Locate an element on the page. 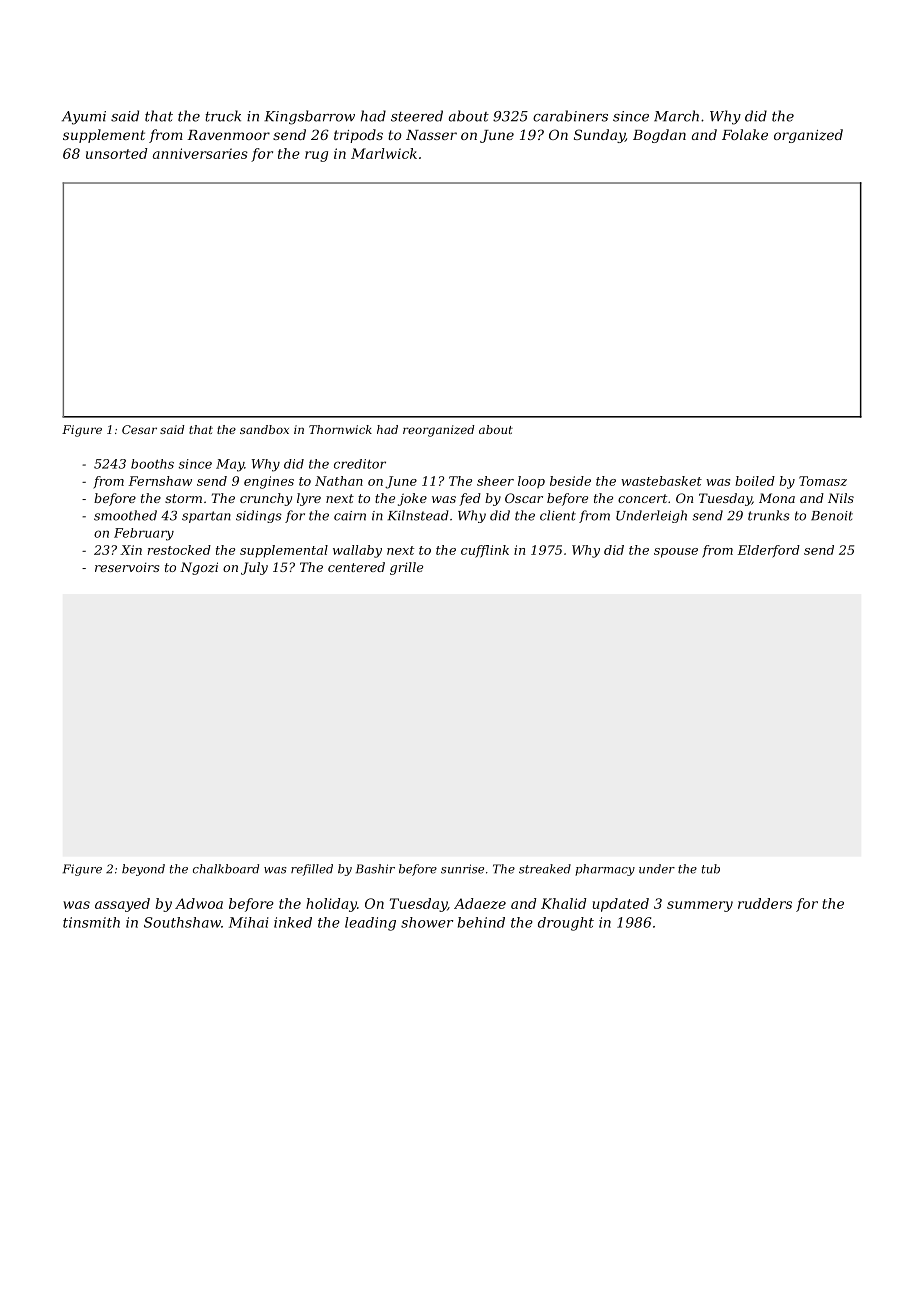 Image resolution: width=924 pixels, height=1308 pixels. Elderford is located at coordinates (768, 551).
